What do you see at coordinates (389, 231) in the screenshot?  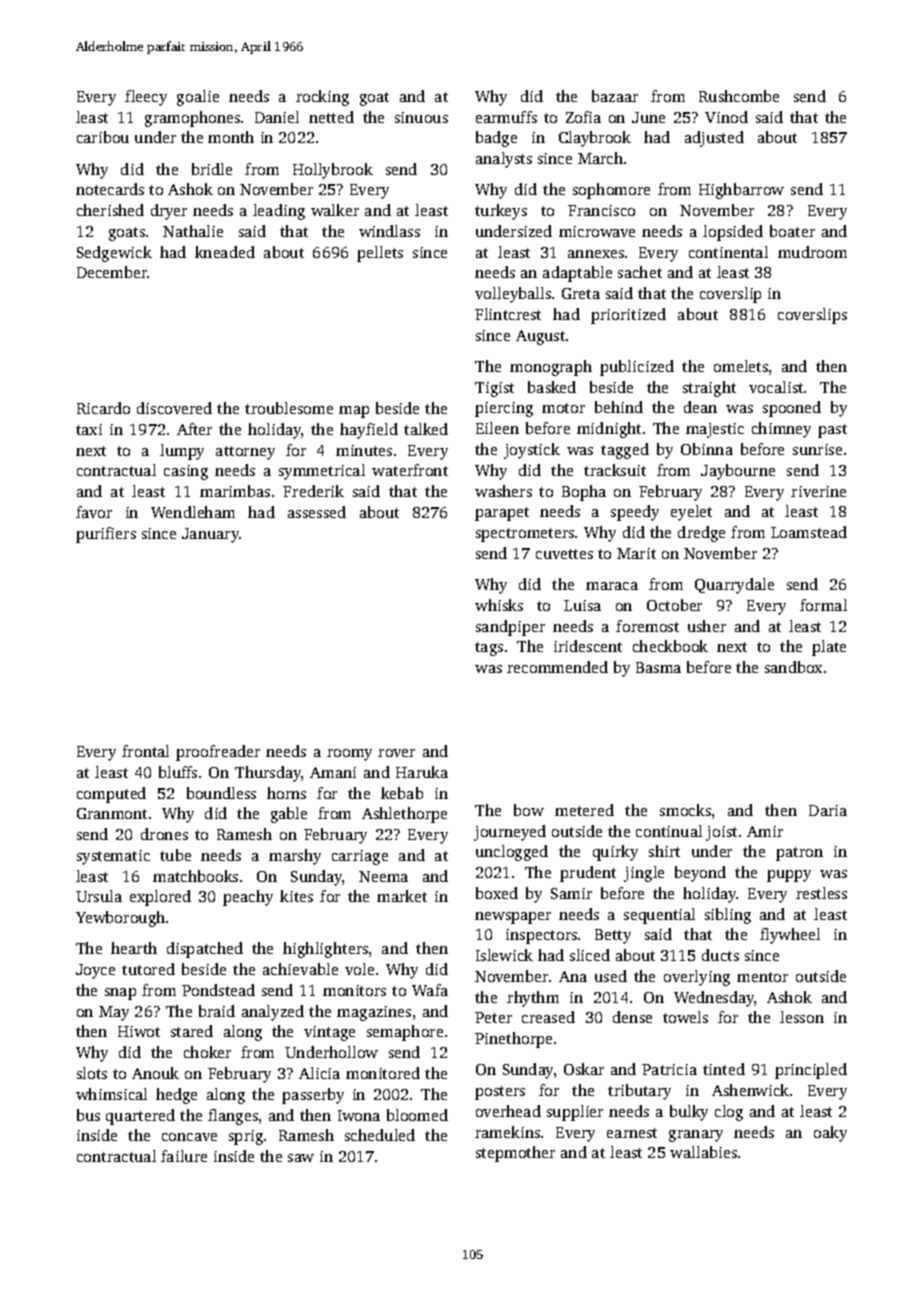 I see `windlass` at bounding box center [389, 231].
